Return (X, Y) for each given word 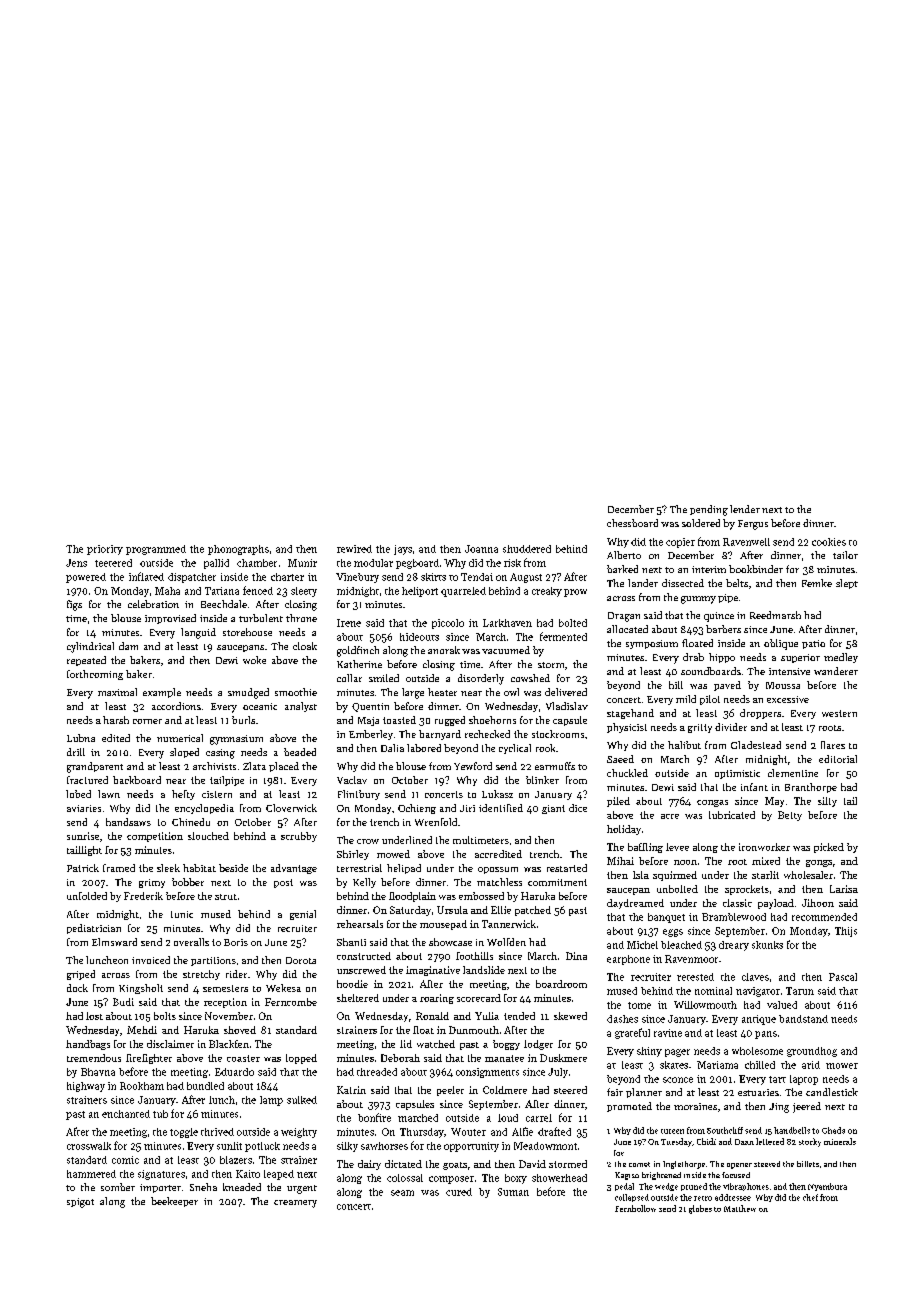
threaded (377, 1072)
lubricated (732, 815)
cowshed (530, 678)
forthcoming (95, 675)
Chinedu (191, 822)
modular (373, 563)
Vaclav (352, 780)
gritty (700, 728)
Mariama (717, 1065)
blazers (236, 1160)
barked (622, 569)
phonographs (238, 550)
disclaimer (170, 1044)
